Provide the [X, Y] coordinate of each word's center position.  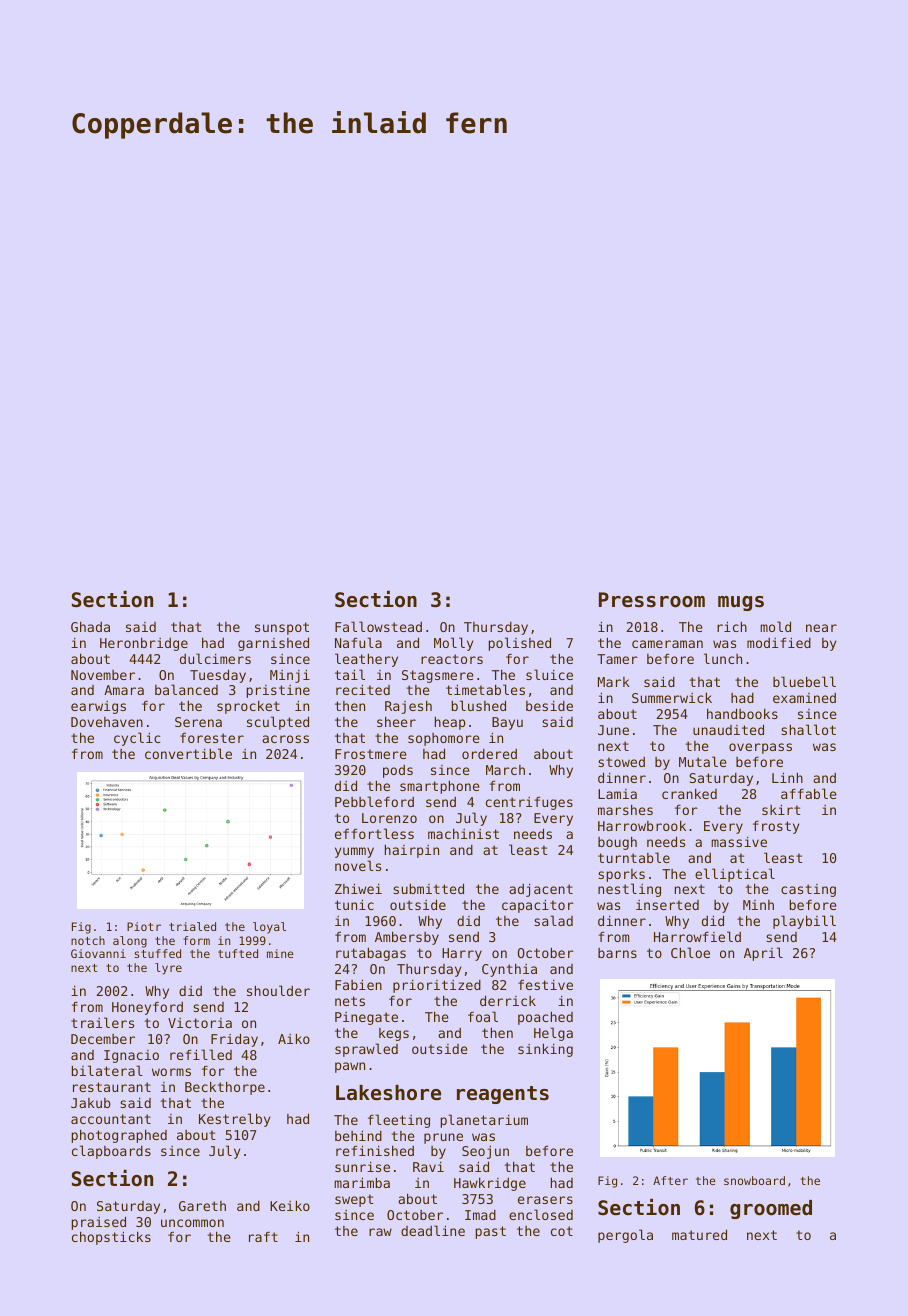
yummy [354, 852]
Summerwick [672, 697]
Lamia [617, 794]
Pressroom [652, 600]
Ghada [90, 627]
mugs [741, 603]
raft [263, 1237]
